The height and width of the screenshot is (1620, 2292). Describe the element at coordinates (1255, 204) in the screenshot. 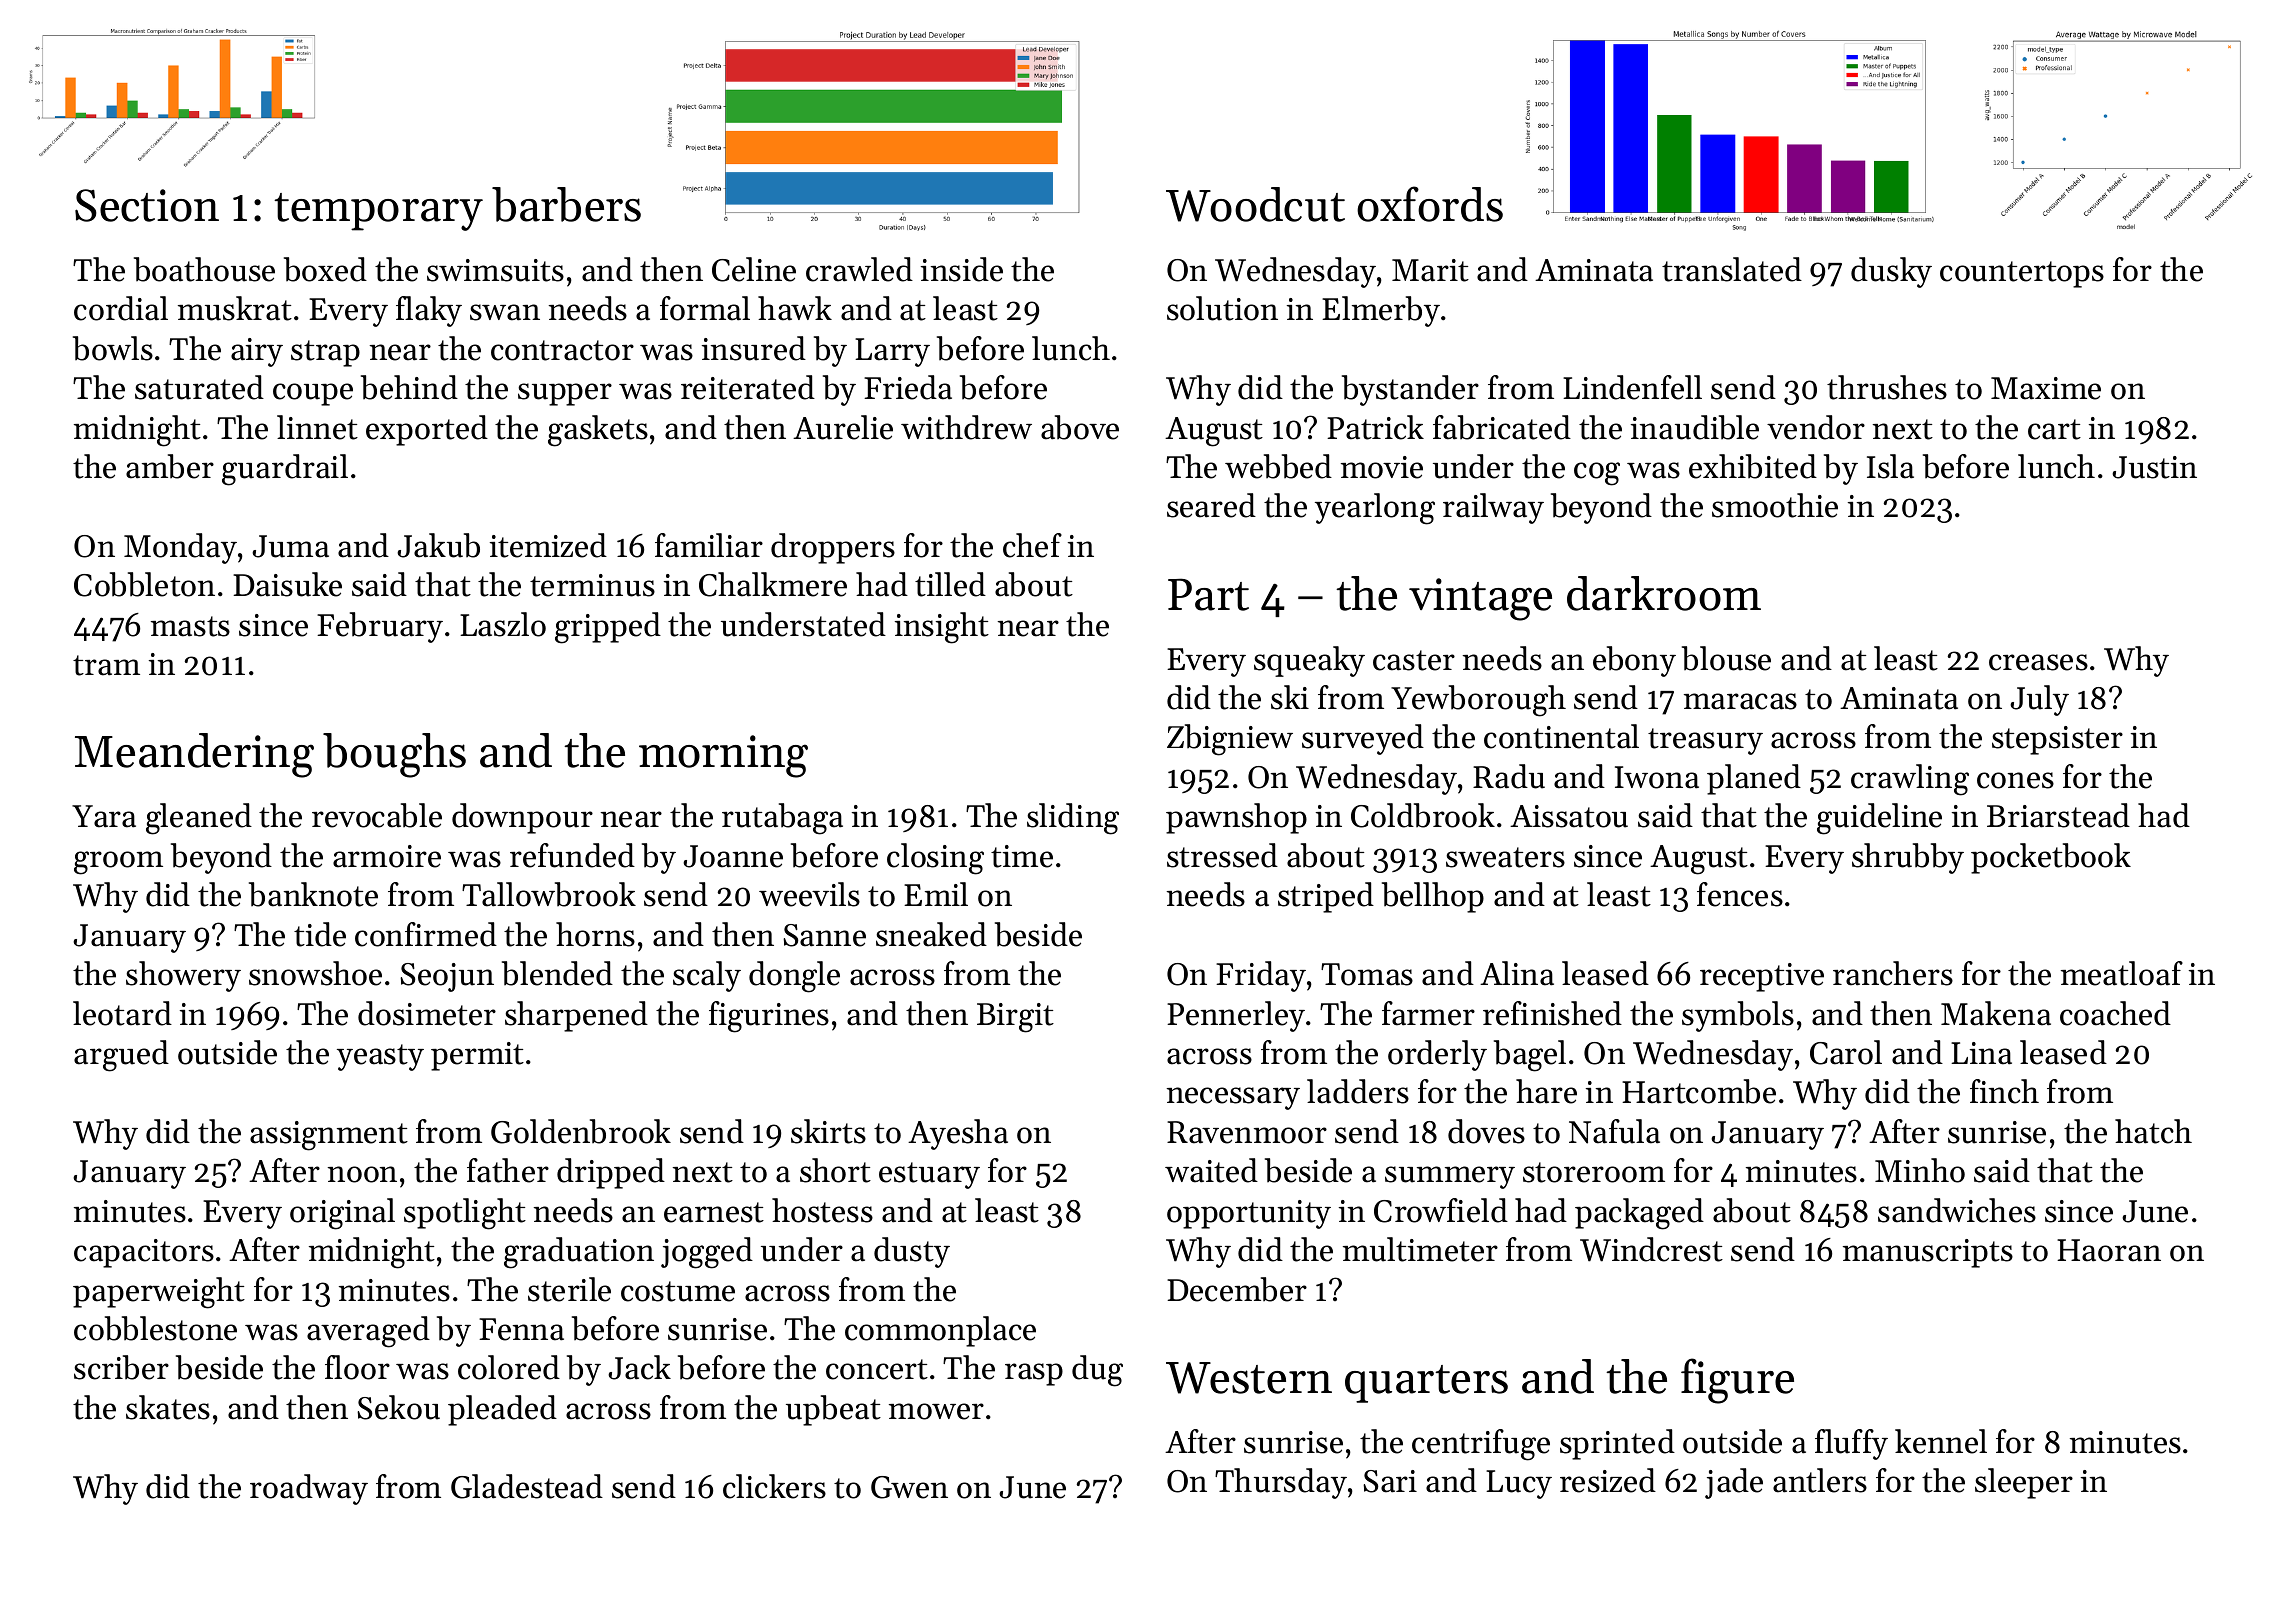

I see `Woodcut` at that location.
